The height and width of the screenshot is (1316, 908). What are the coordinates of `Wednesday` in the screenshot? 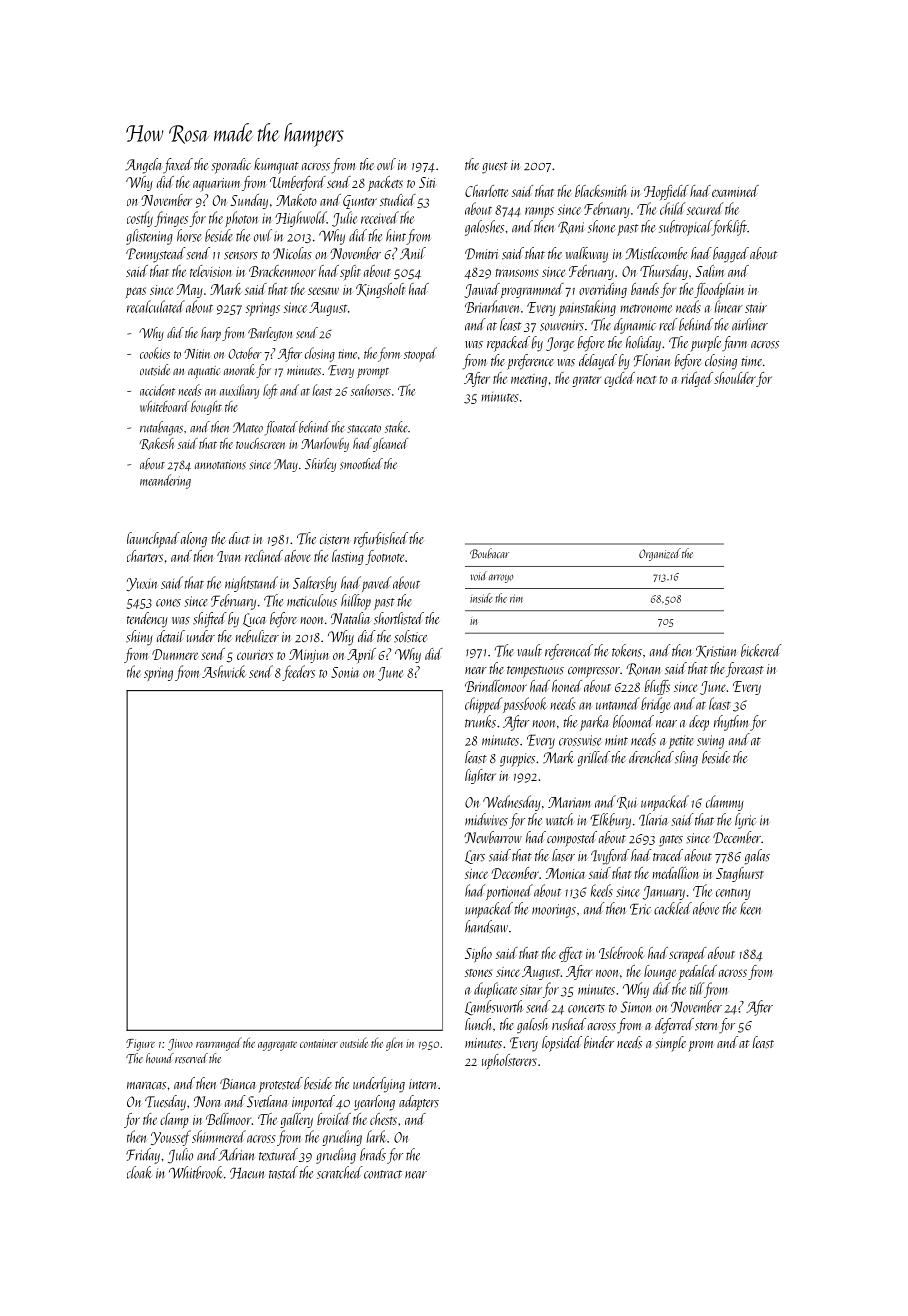 It's located at (512, 803).
